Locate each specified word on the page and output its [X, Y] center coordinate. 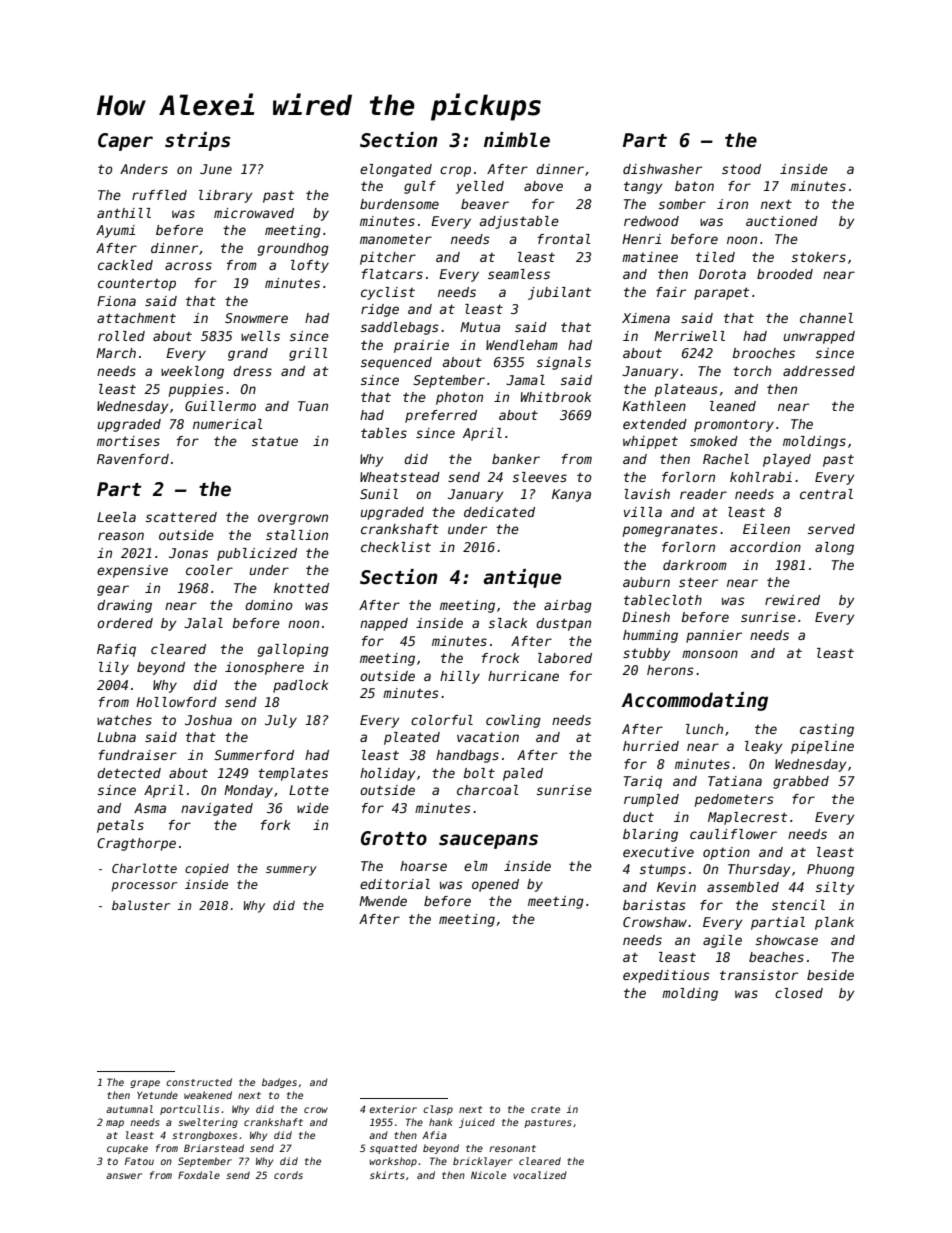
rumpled [651, 800]
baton [694, 186]
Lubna [116, 737]
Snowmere [256, 318]
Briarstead [214, 1148]
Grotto [394, 838]
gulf [420, 187]
